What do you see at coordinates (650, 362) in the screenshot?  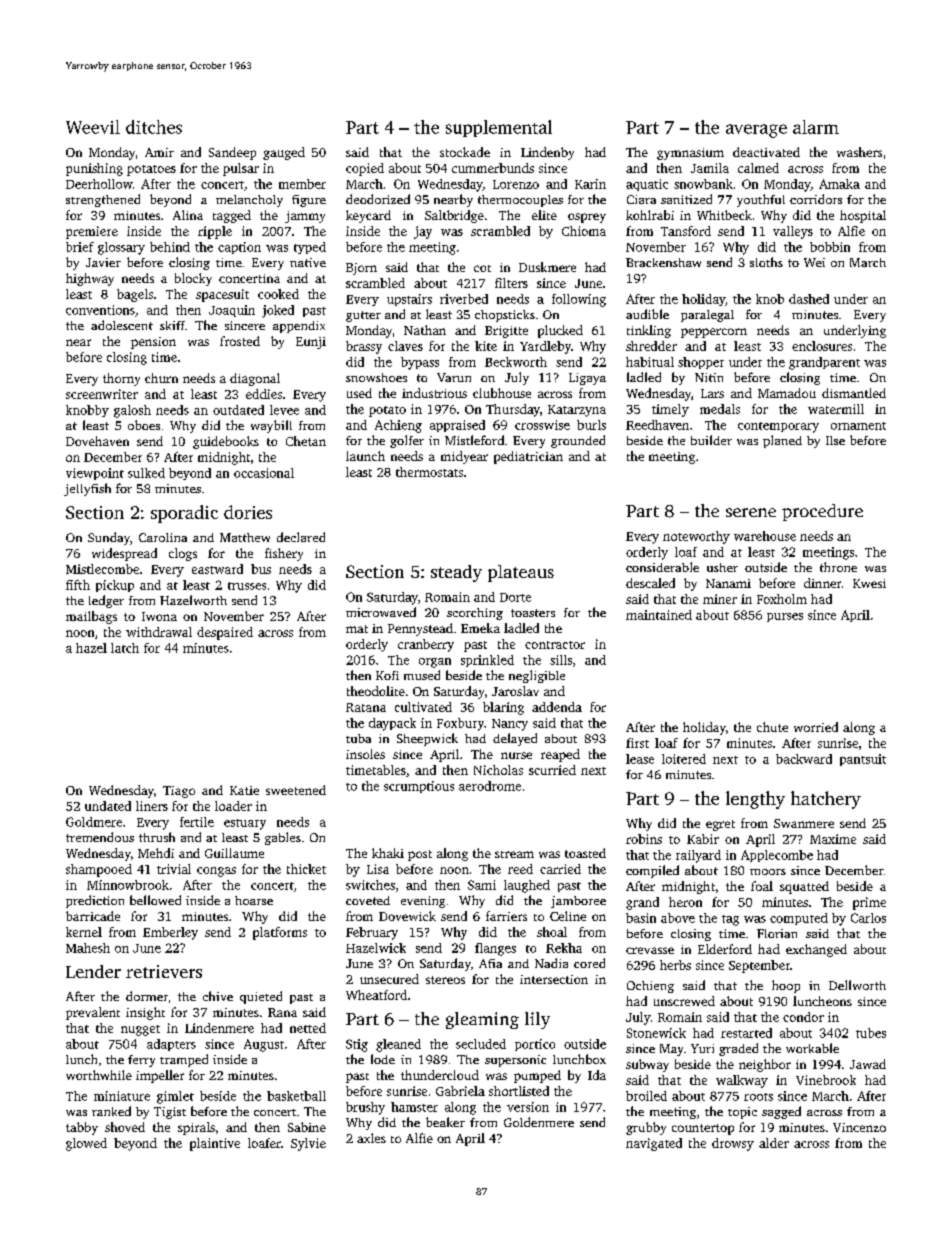 I see `habitual` at bounding box center [650, 362].
